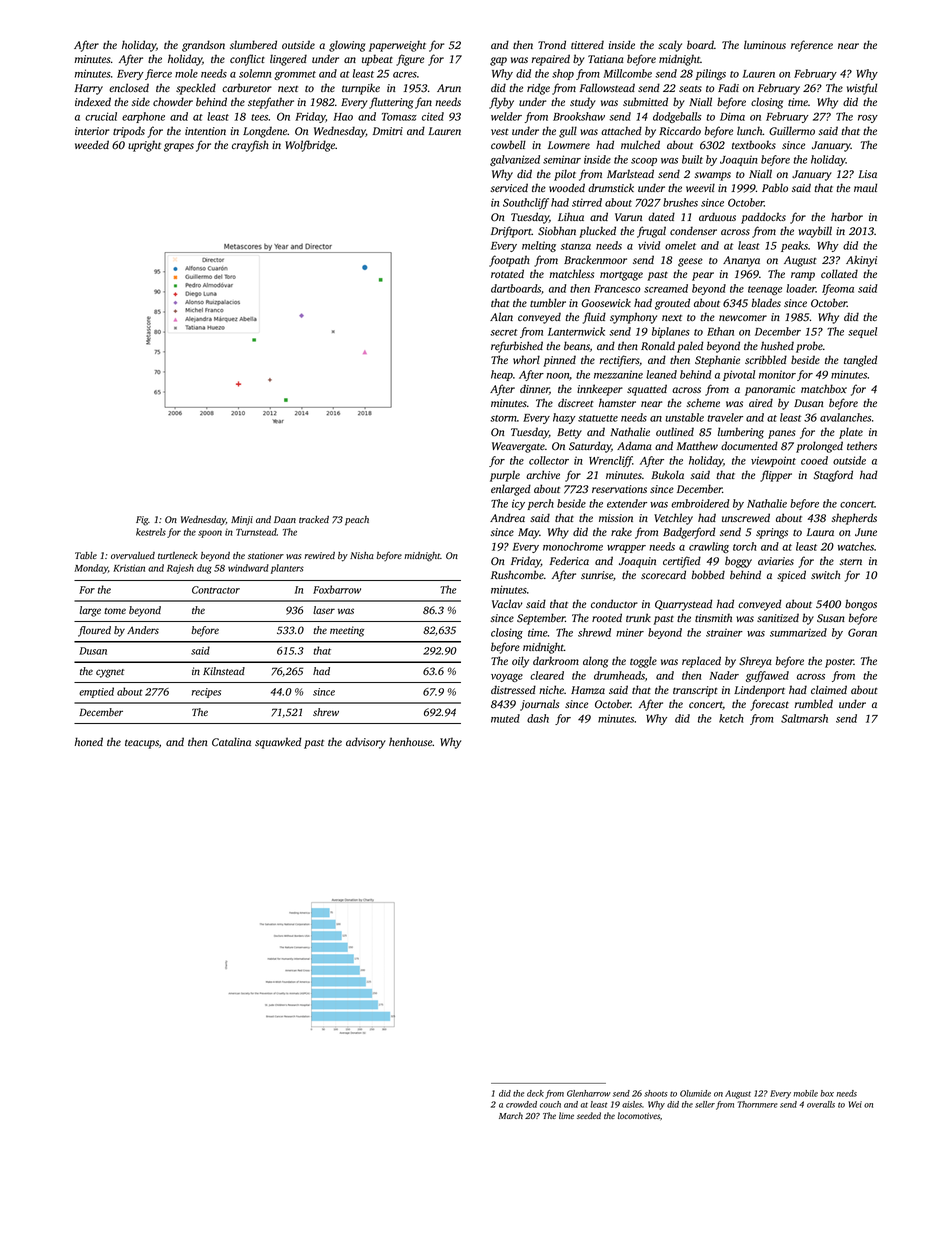 This image has width=952, height=1233. I want to click on lime, so click(566, 1115).
